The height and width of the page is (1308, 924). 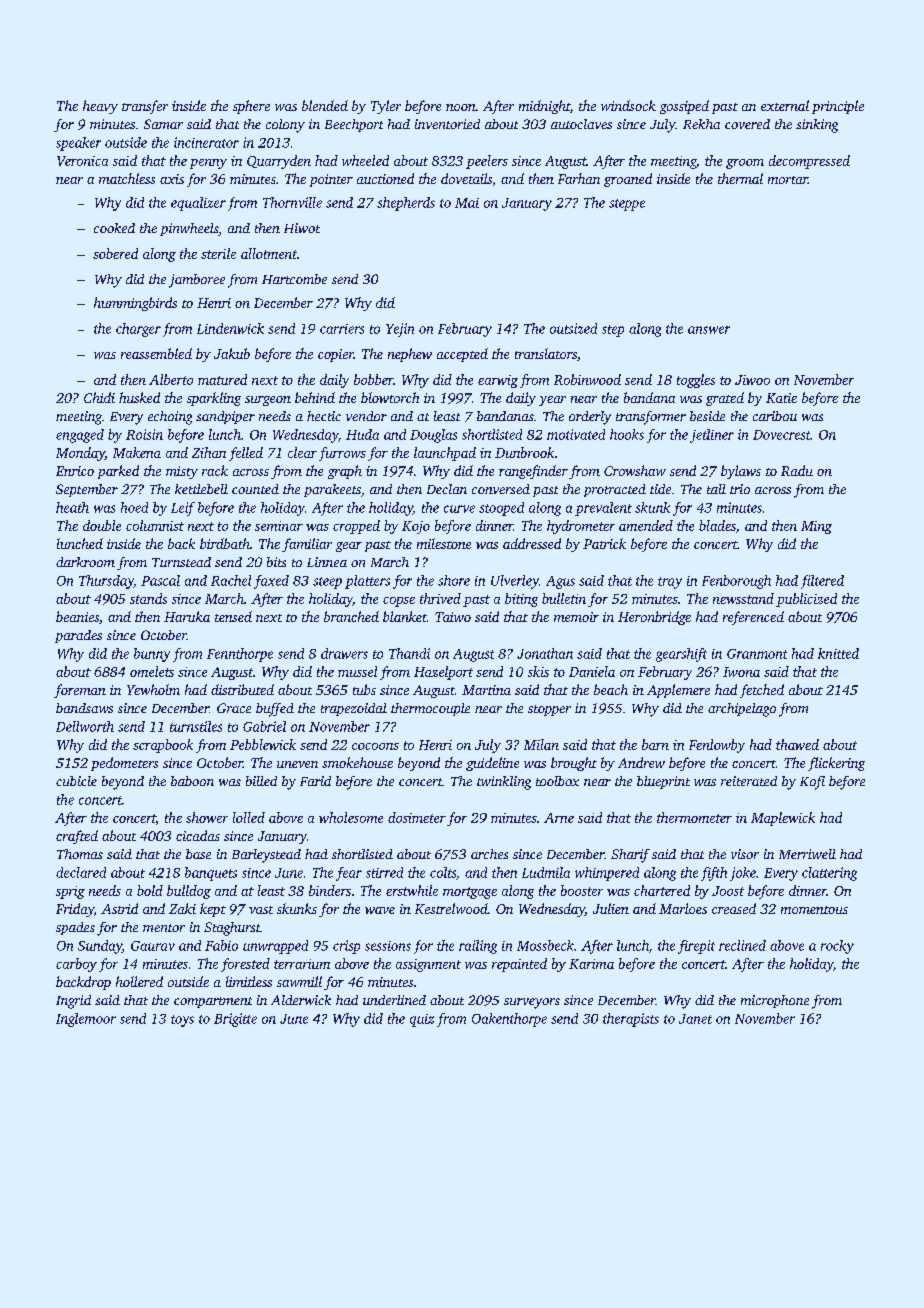 I want to click on knitted, so click(x=838, y=653).
